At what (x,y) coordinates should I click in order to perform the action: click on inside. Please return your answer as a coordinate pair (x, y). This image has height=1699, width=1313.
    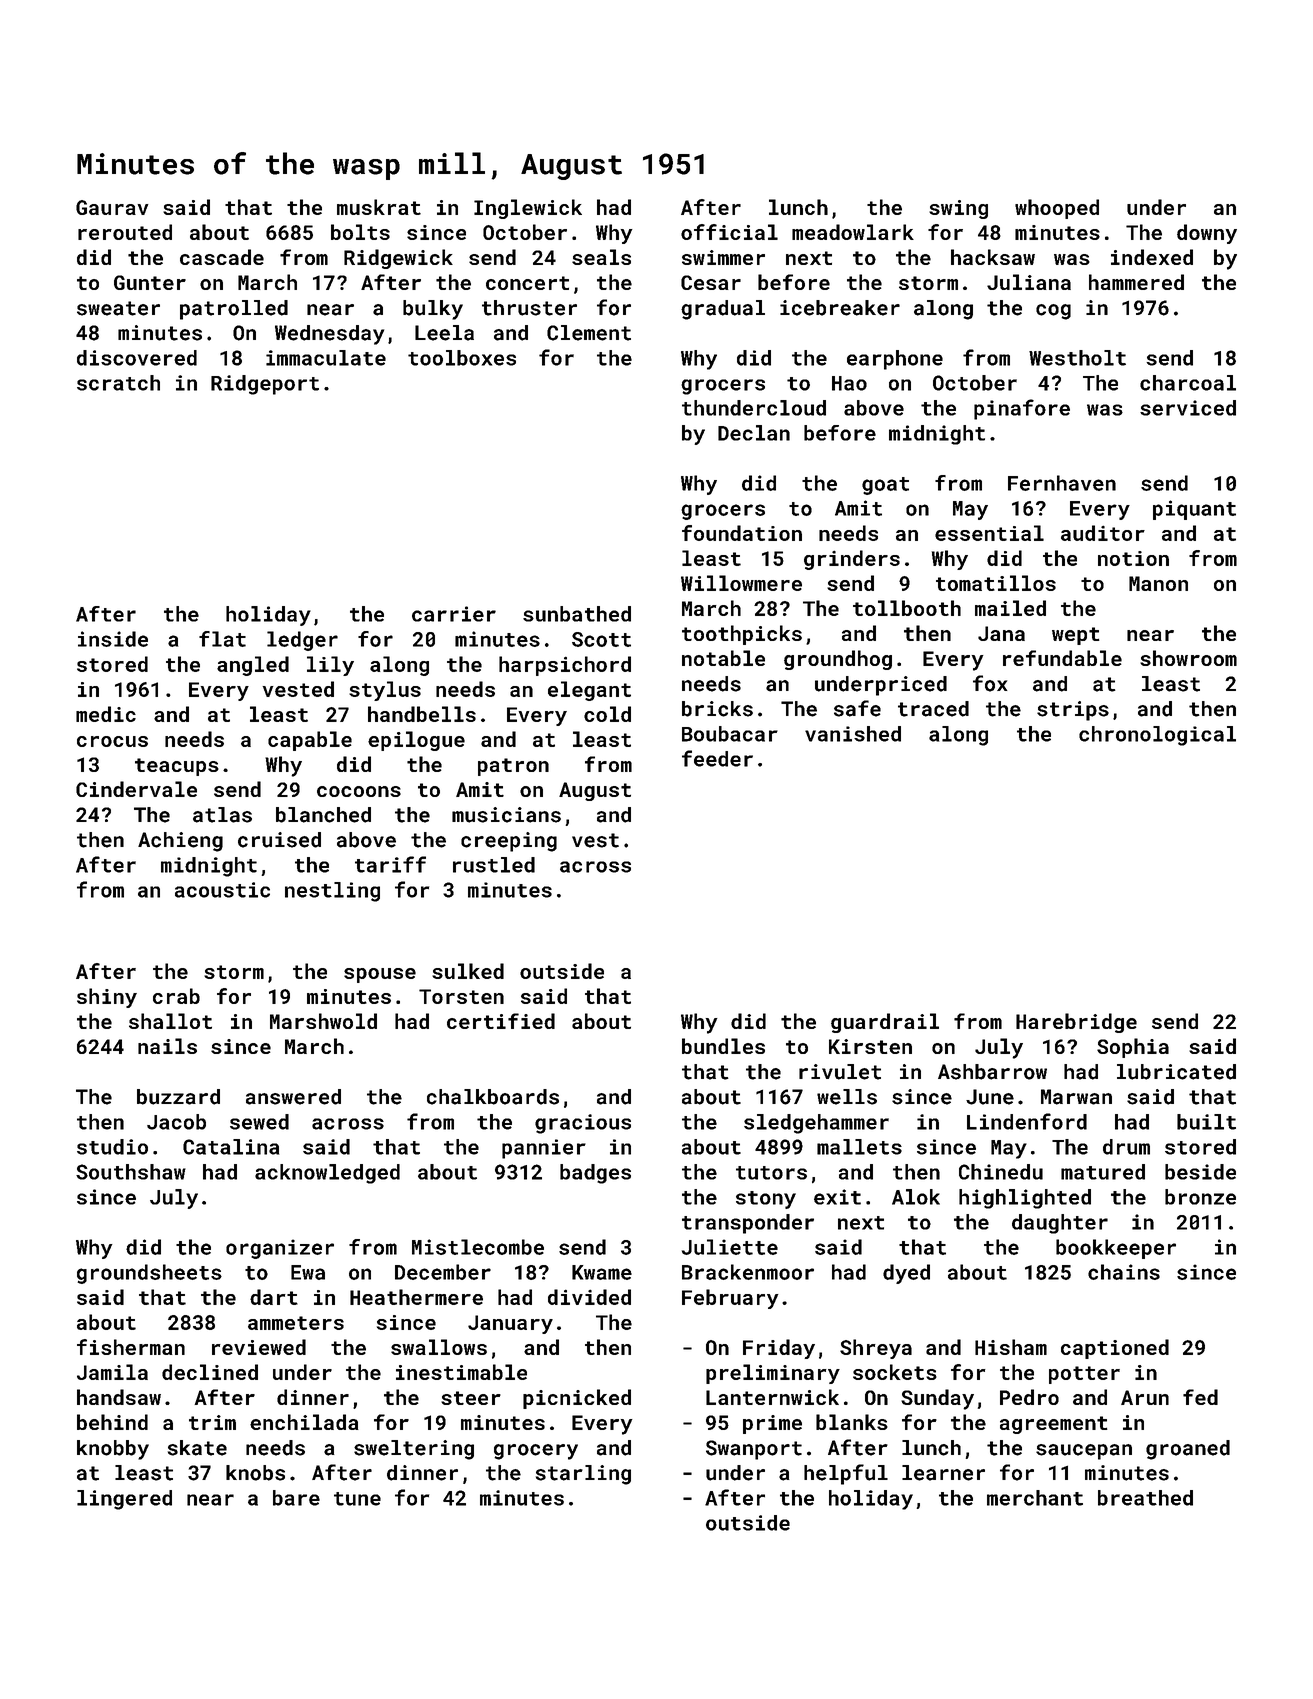
    Looking at the image, I should click on (113, 639).
